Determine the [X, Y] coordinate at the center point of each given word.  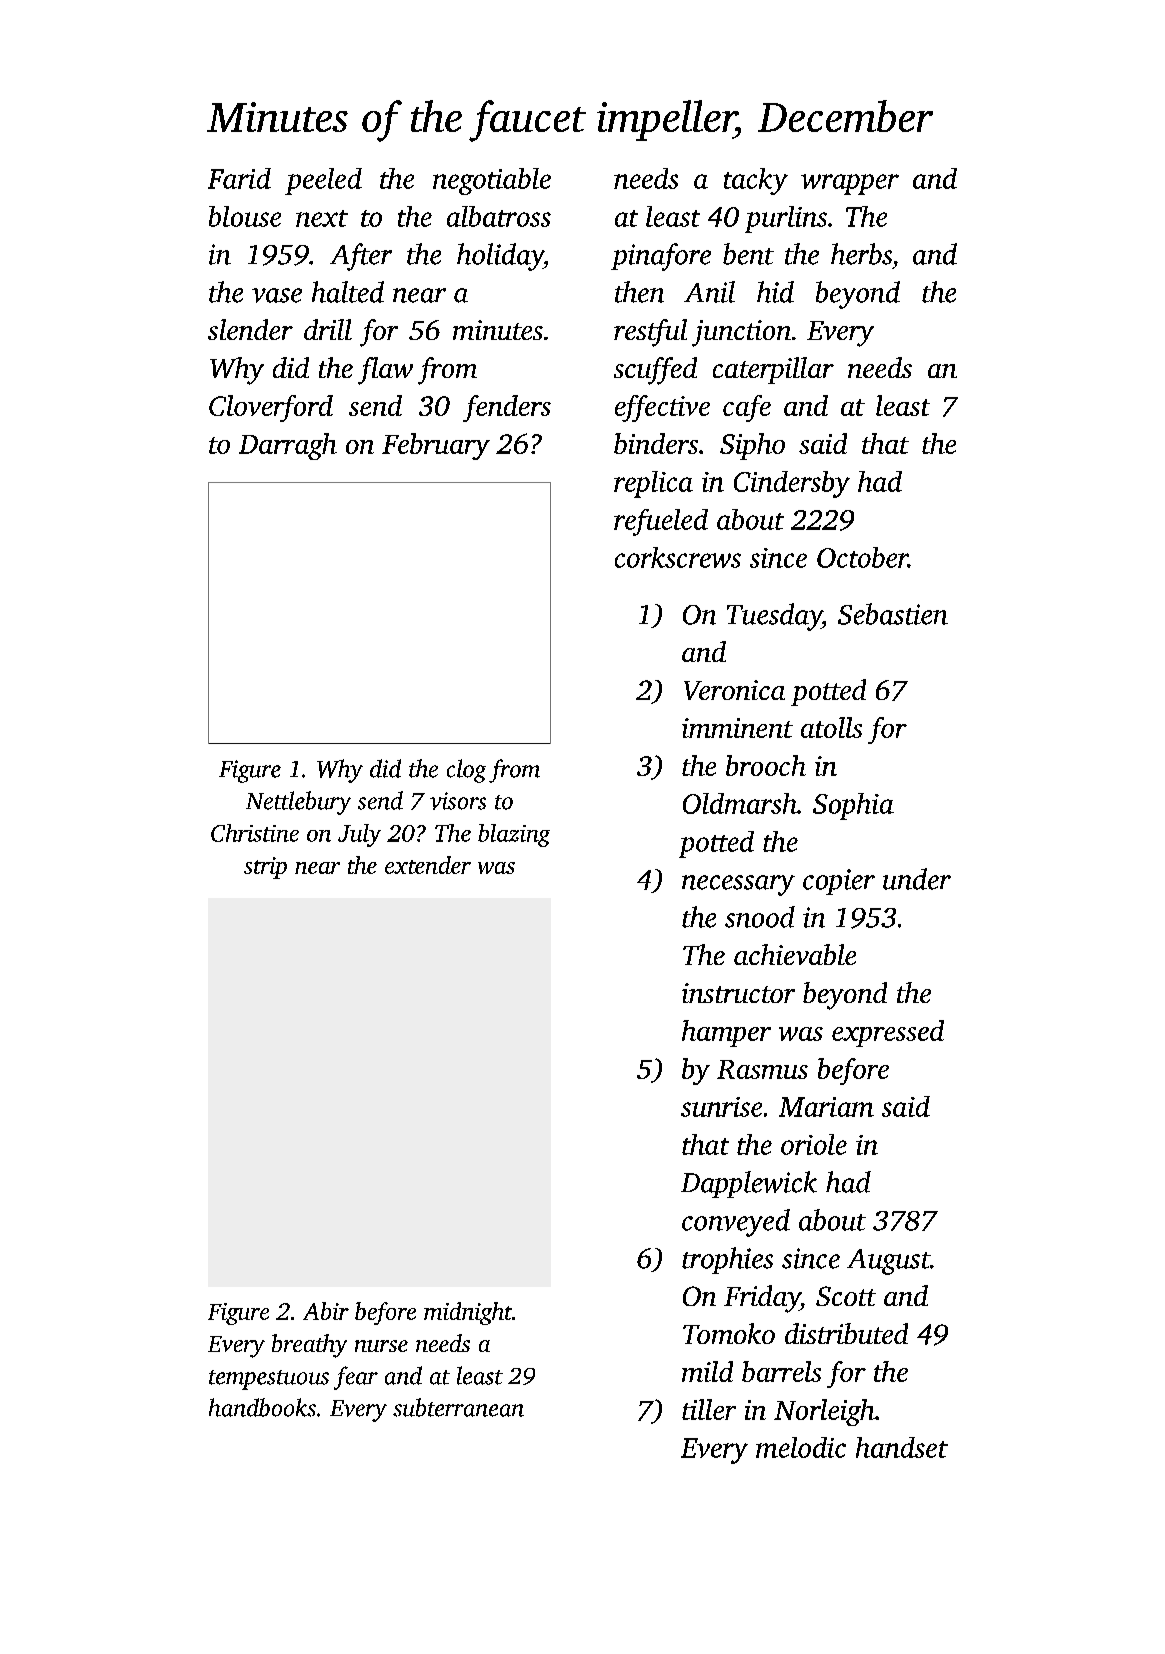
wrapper [850, 184]
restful [650, 333]
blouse [245, 216]
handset [902, 1447]
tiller [709, 1409]
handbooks [262, 1407]
